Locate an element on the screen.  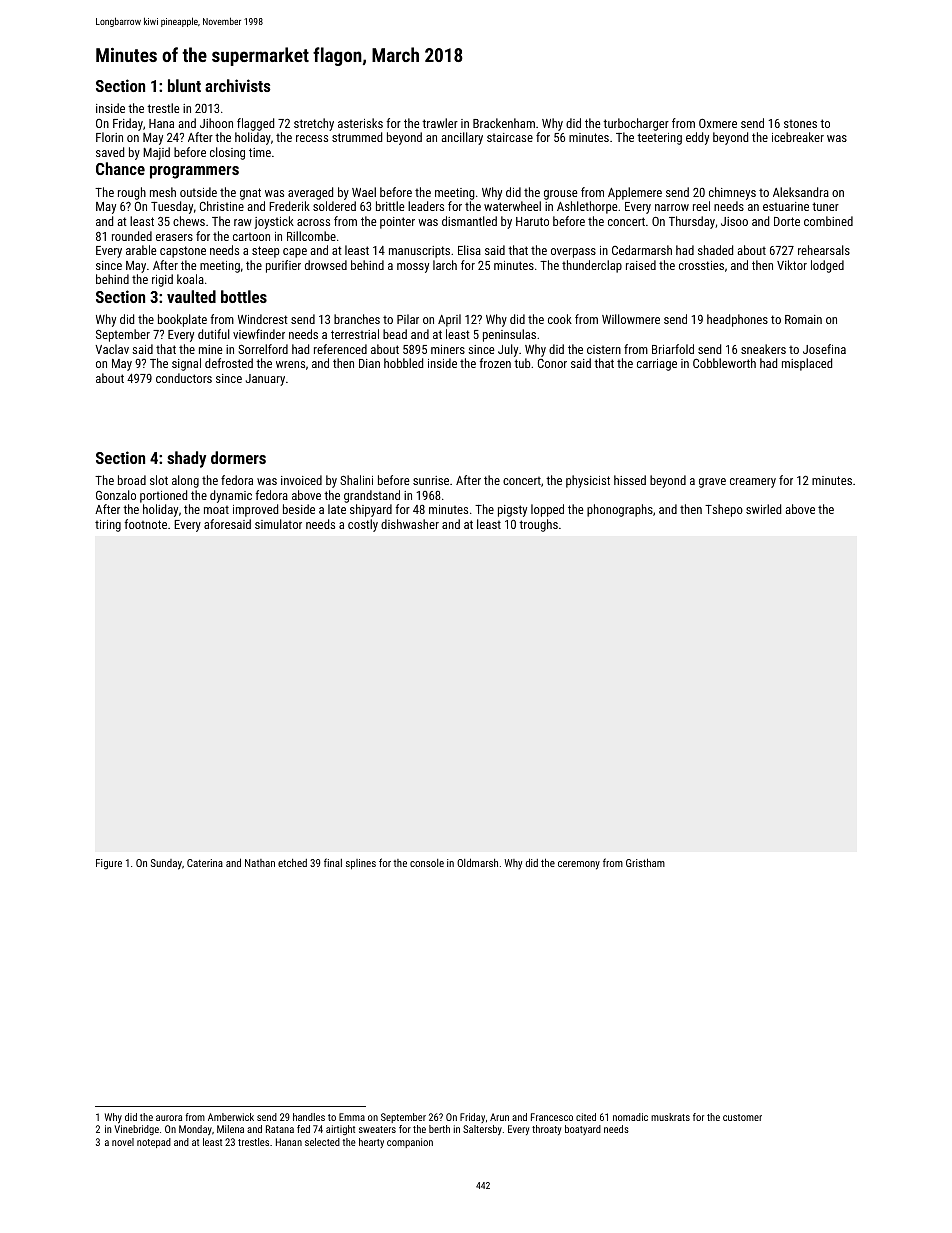
recess is located at coordinates (312, 138).
